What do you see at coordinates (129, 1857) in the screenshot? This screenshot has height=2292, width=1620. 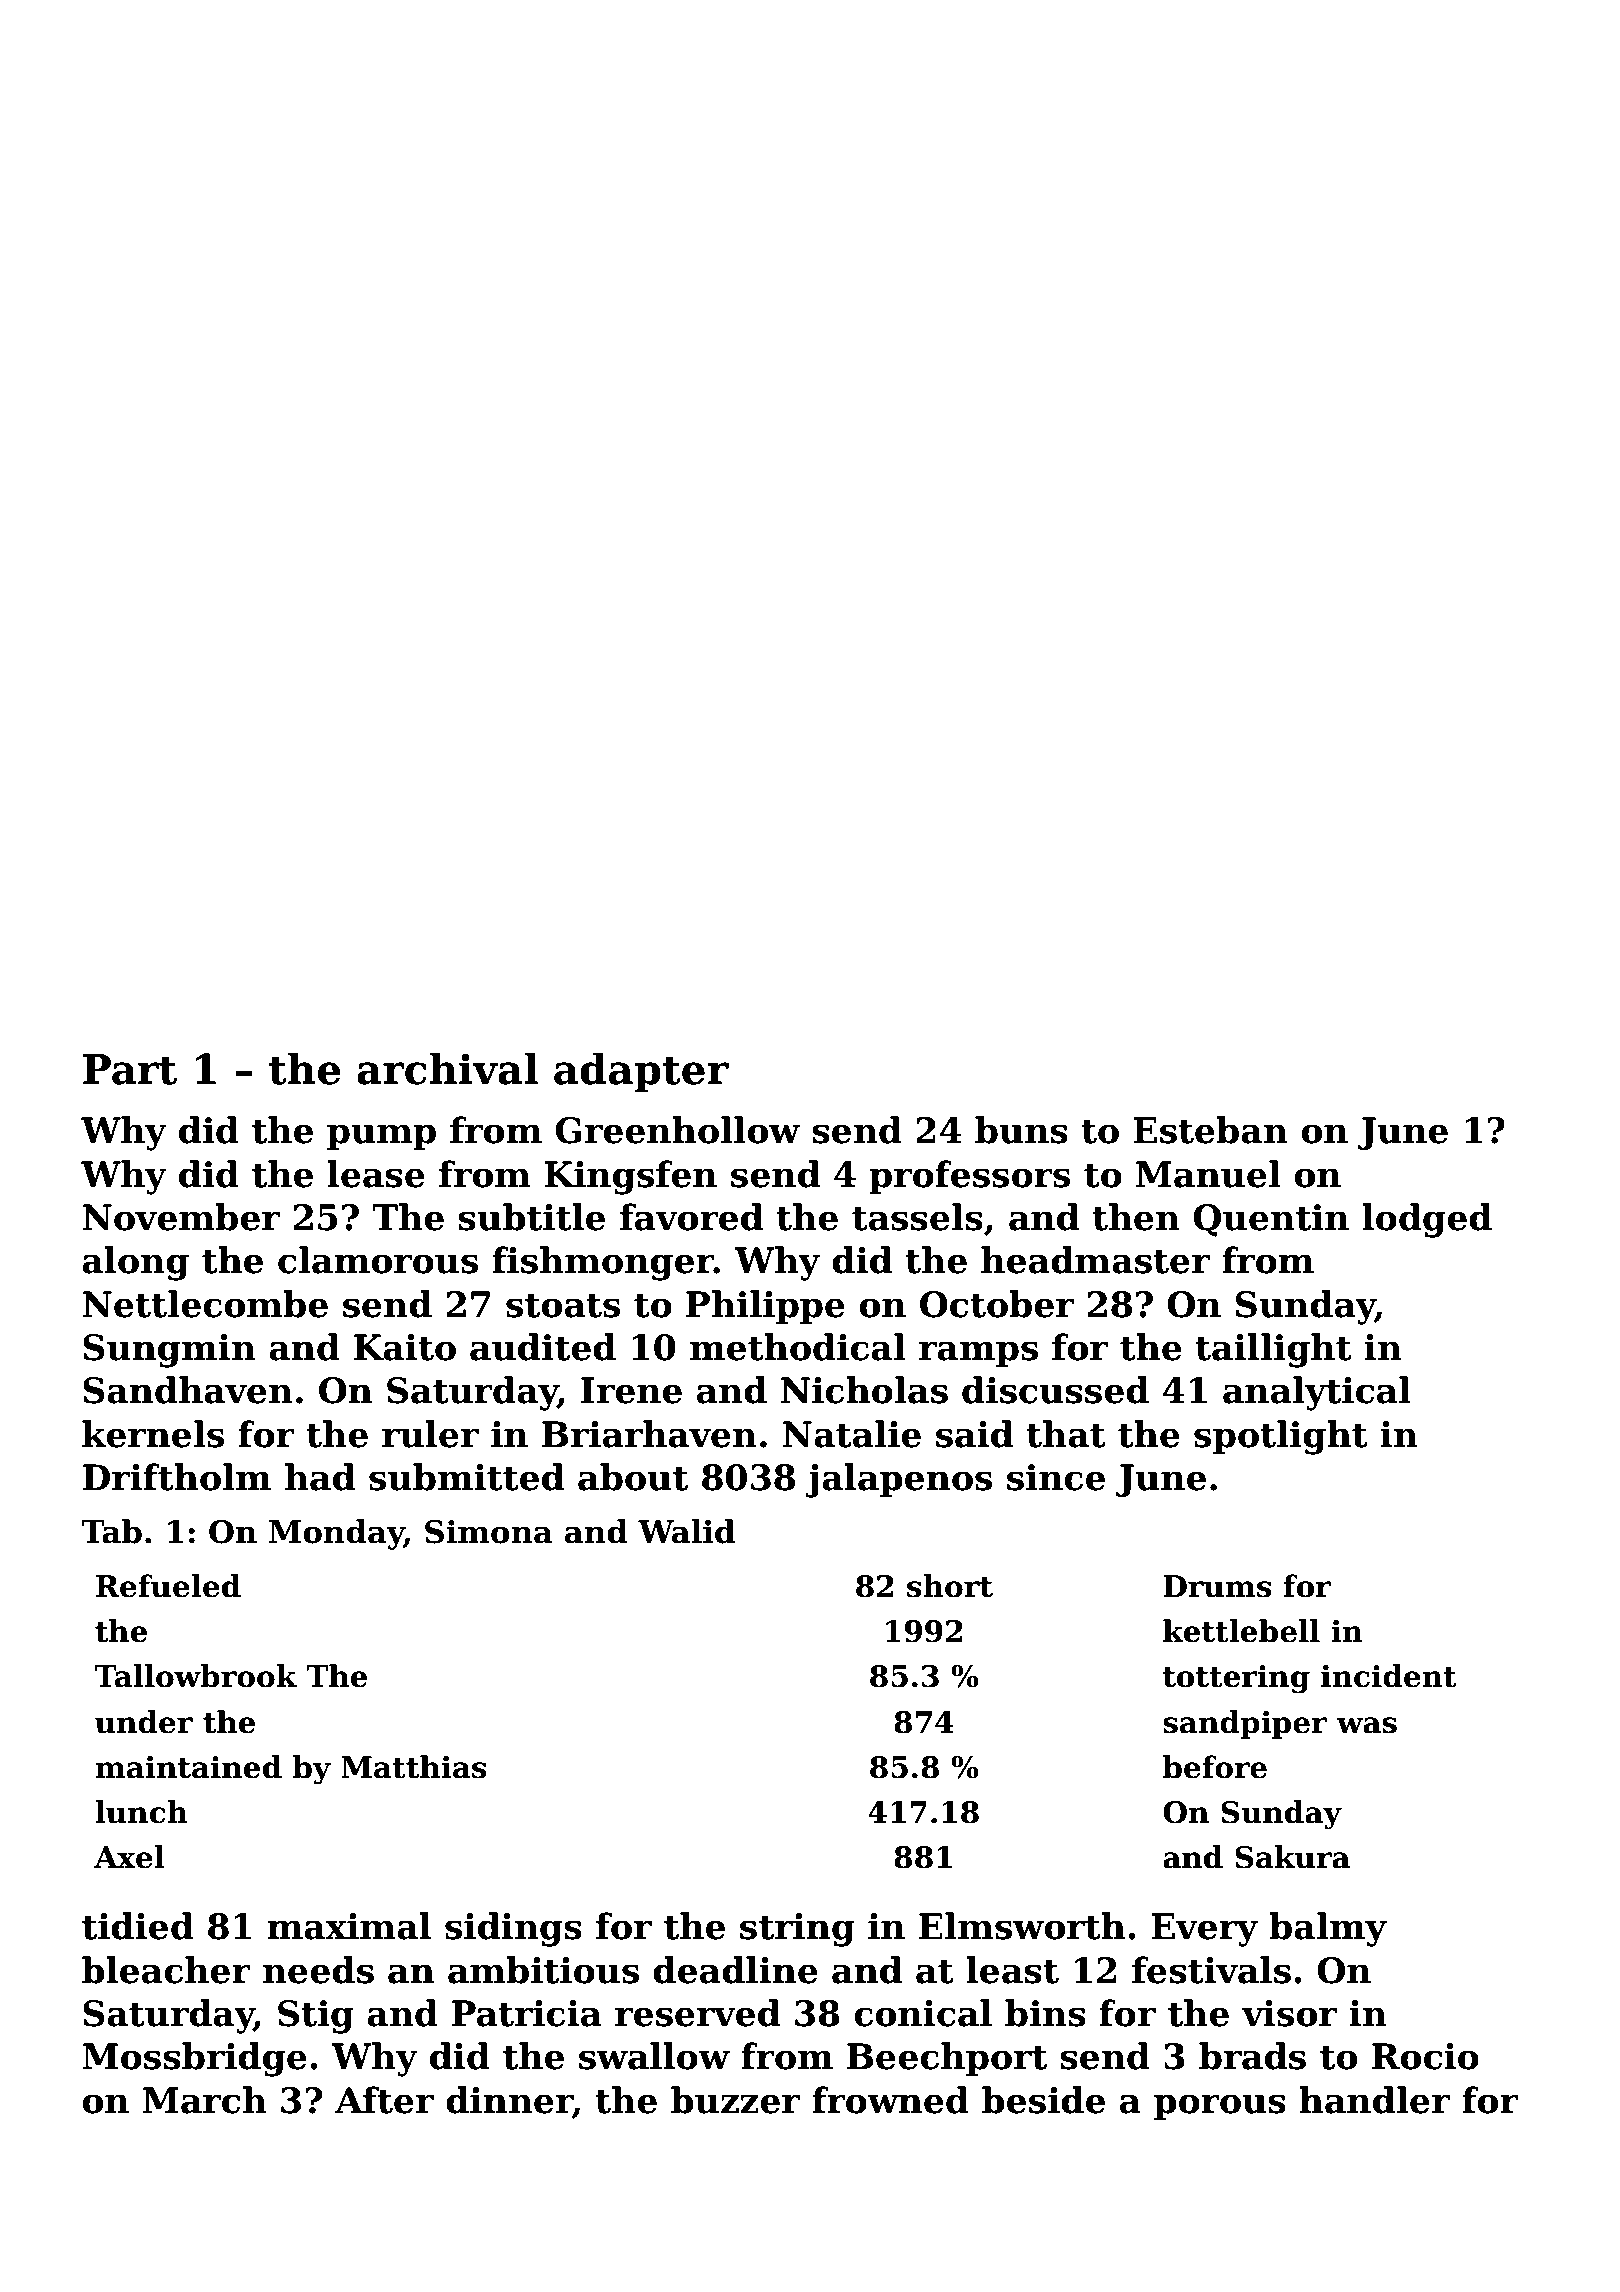 I see `Axel` at bounding box center [129, 1857].
